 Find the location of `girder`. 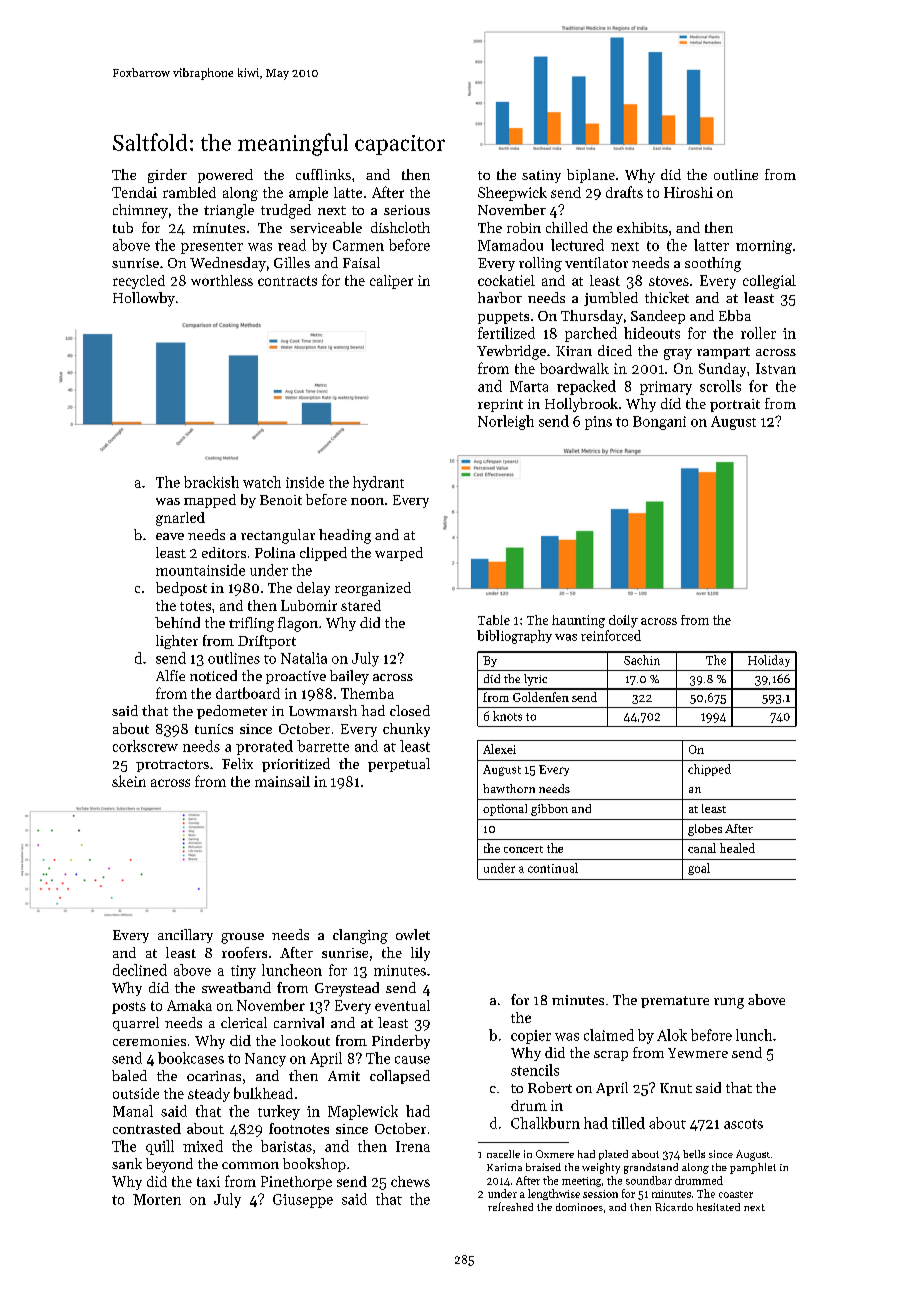

girder is located at coordinates (167, 176).
